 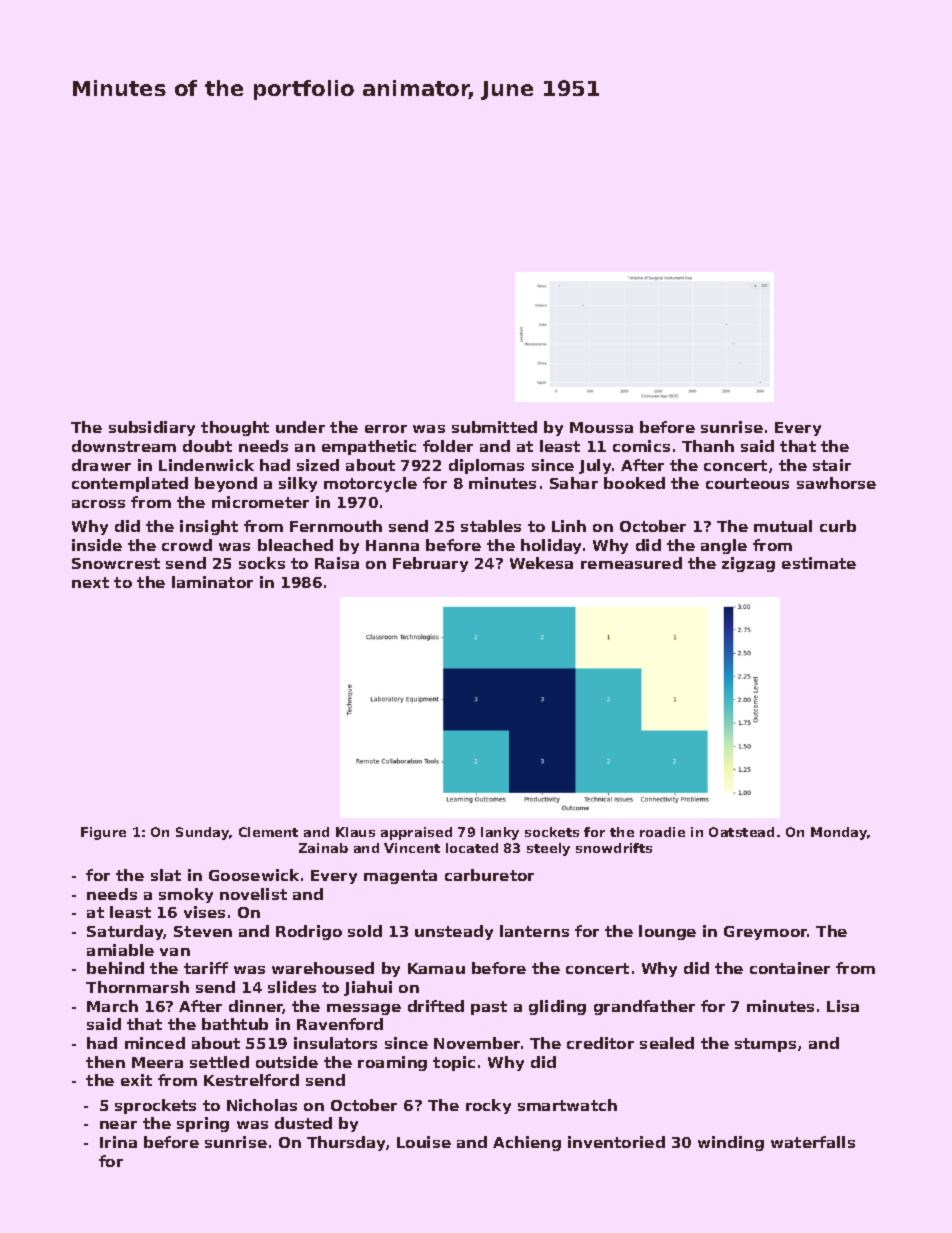 What do you see at coordinates (235, 428) in the page?
I see `thought` at bounding box center [235, 428].
